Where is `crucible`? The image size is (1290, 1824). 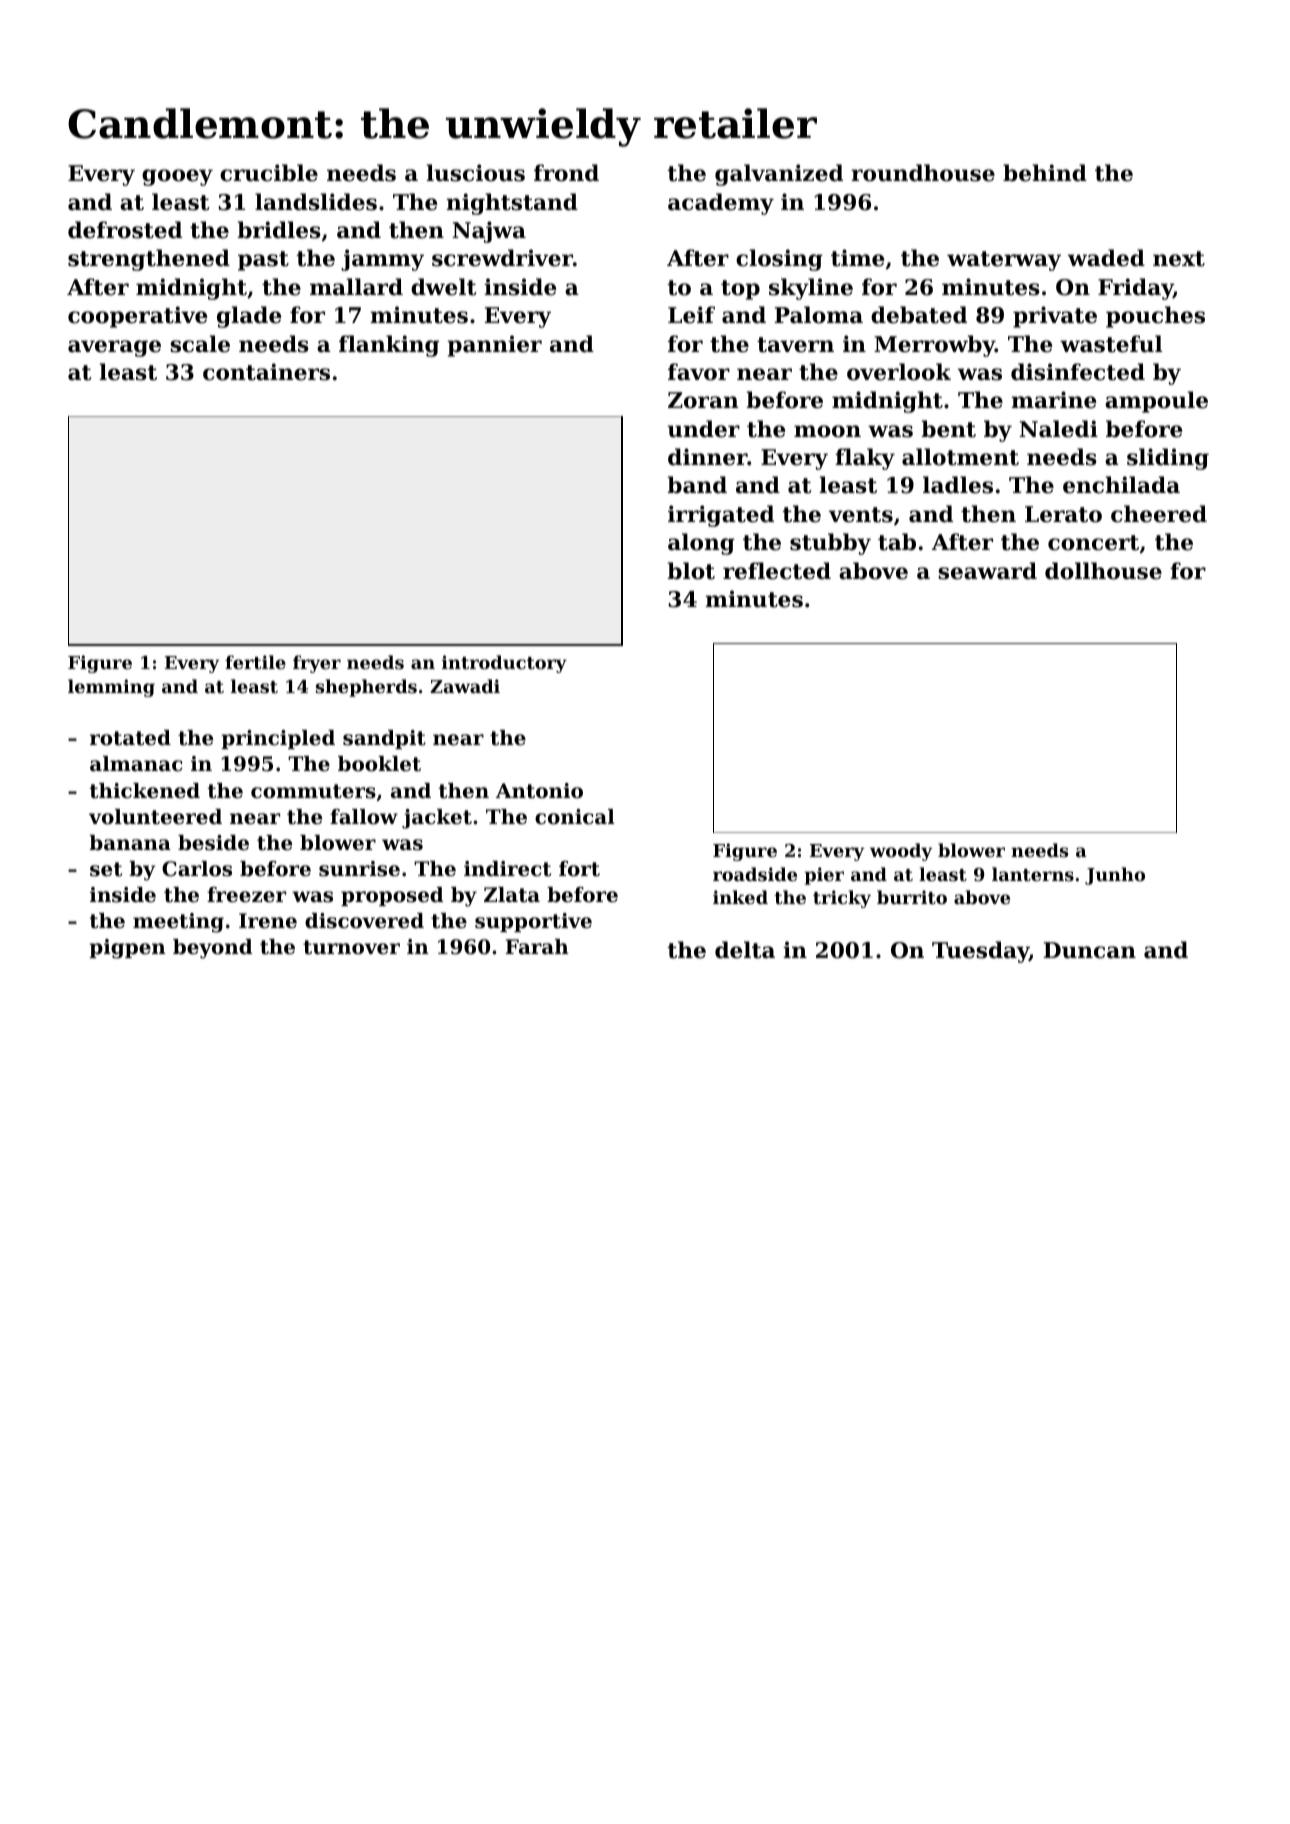
crucible is located at coordinates (269, 173).
